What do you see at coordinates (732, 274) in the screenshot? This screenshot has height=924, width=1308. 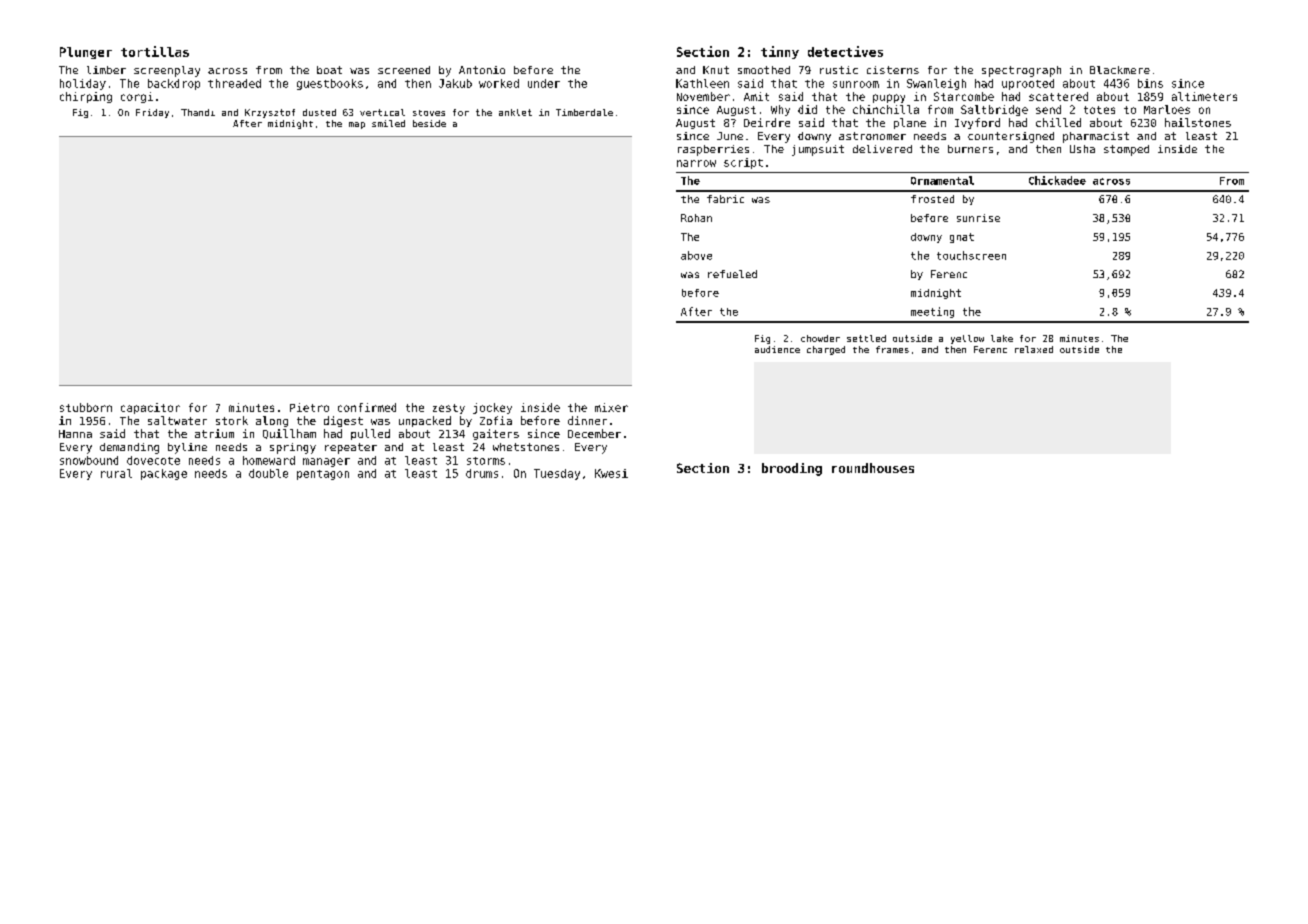 I see `refueled` at bounding box center [732, 274].
